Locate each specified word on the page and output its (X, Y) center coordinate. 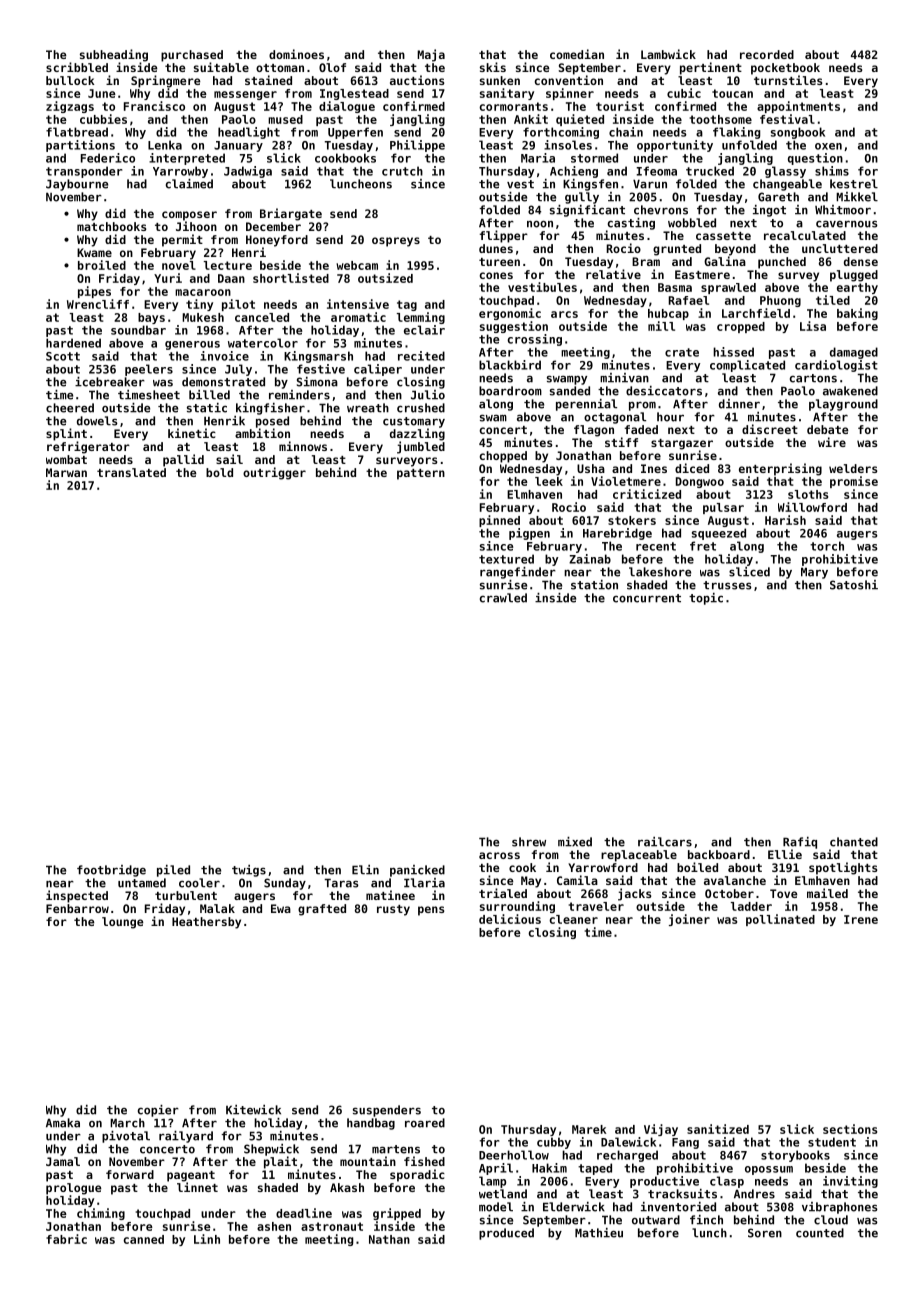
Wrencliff (98, 304)
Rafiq (800, 843)
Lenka (165, 145)
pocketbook (785, 69)
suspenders (387, 1111)
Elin (365, 870)
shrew (529, 842)
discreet (770, 429)
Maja (431, 55)
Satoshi (854, 585)
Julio (428, 395)
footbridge (111, 871)
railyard (186, 1137)
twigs (249, 871)
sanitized (718, 1129)
